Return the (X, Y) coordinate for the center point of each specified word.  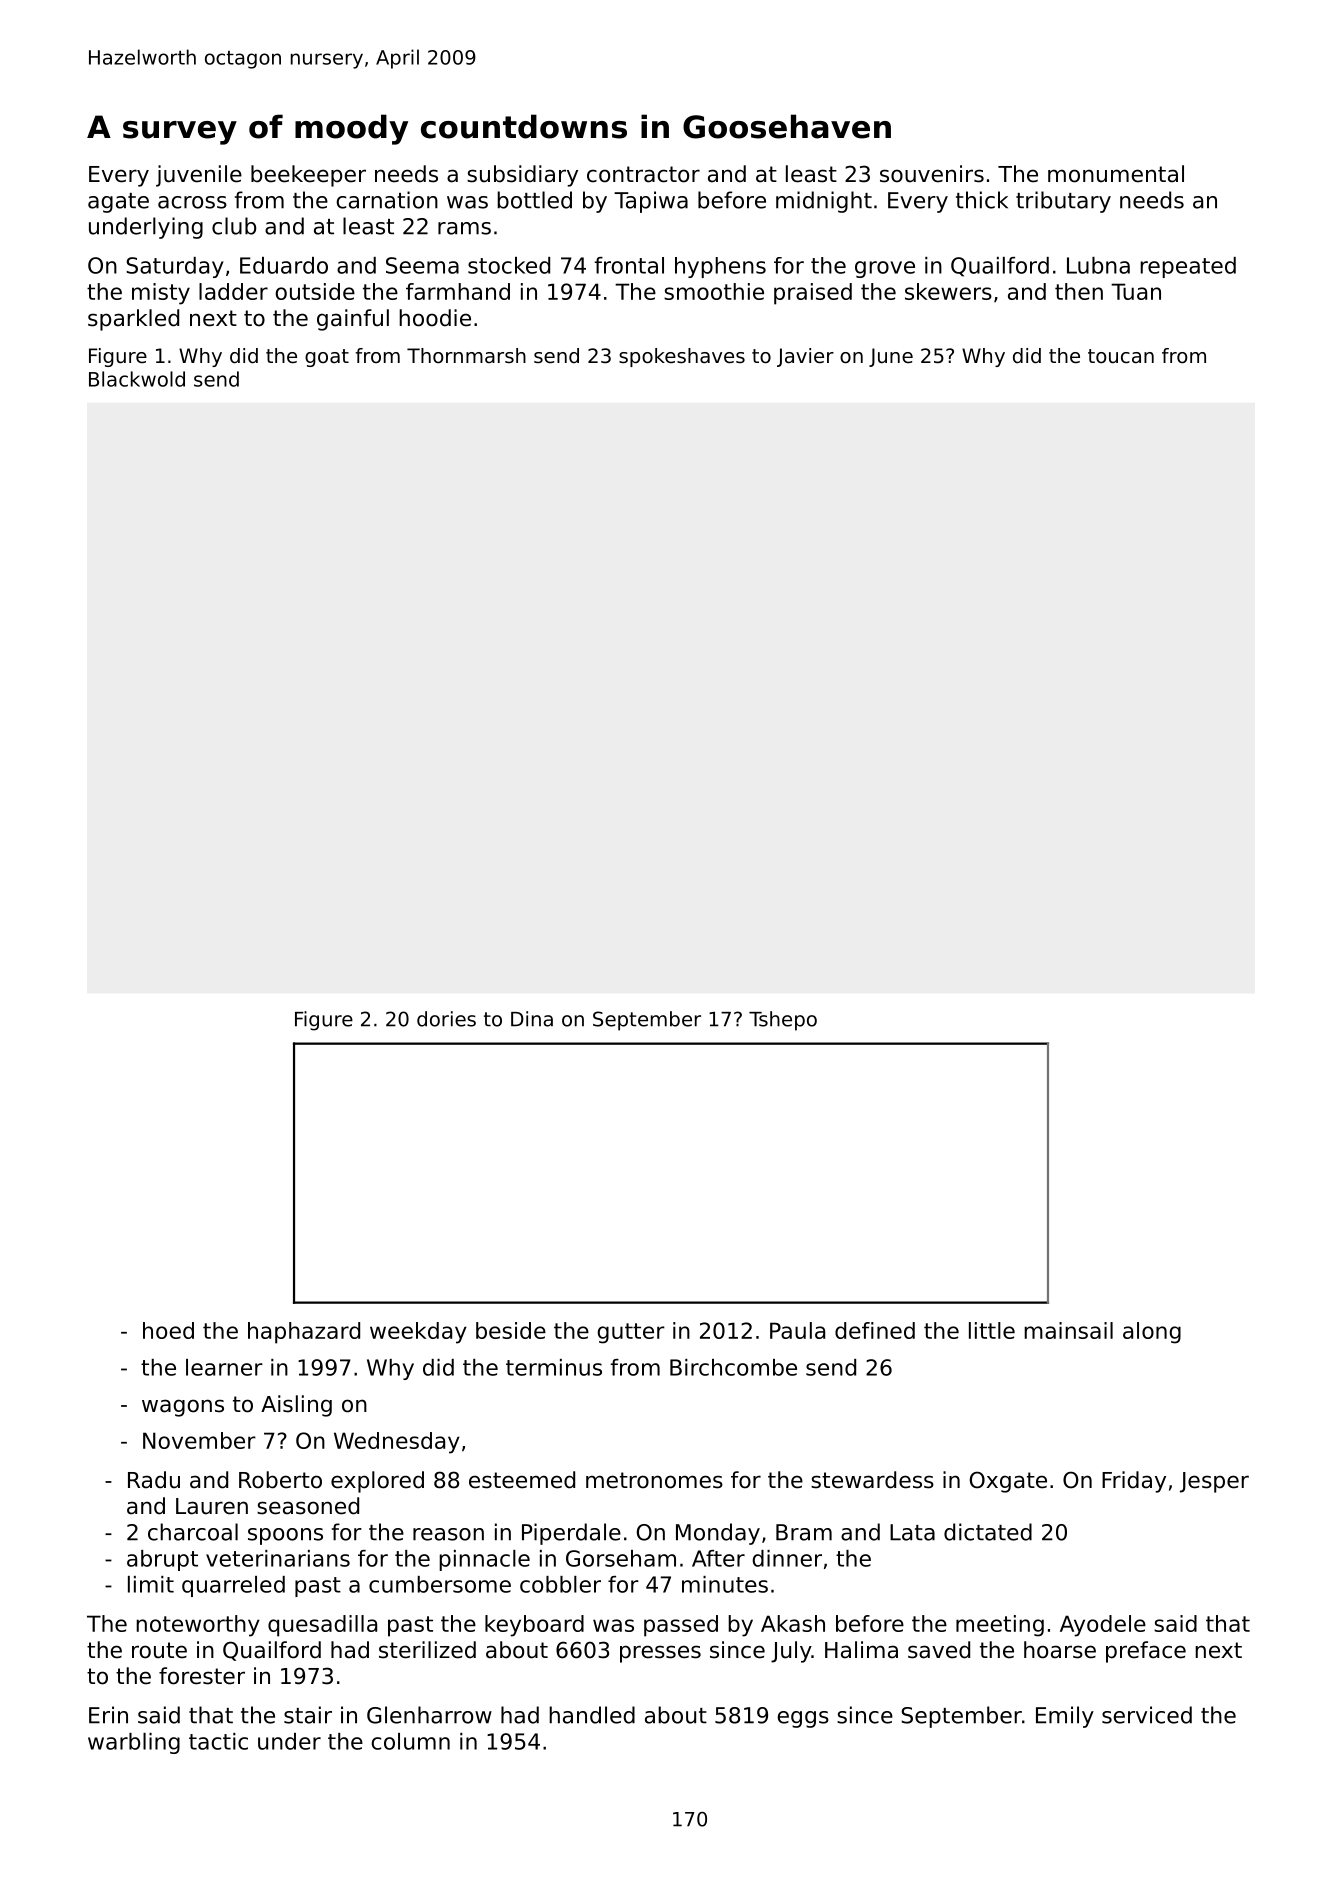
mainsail (1068, 1330)
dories (446, 1019)
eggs (803, 1719)
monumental (1116, 174)
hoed (168, 1330)
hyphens (720, 267)
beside (511, 1330)
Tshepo (783, 1021)
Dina (532, 1019)
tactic (218, 1741)
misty (161, 294)
